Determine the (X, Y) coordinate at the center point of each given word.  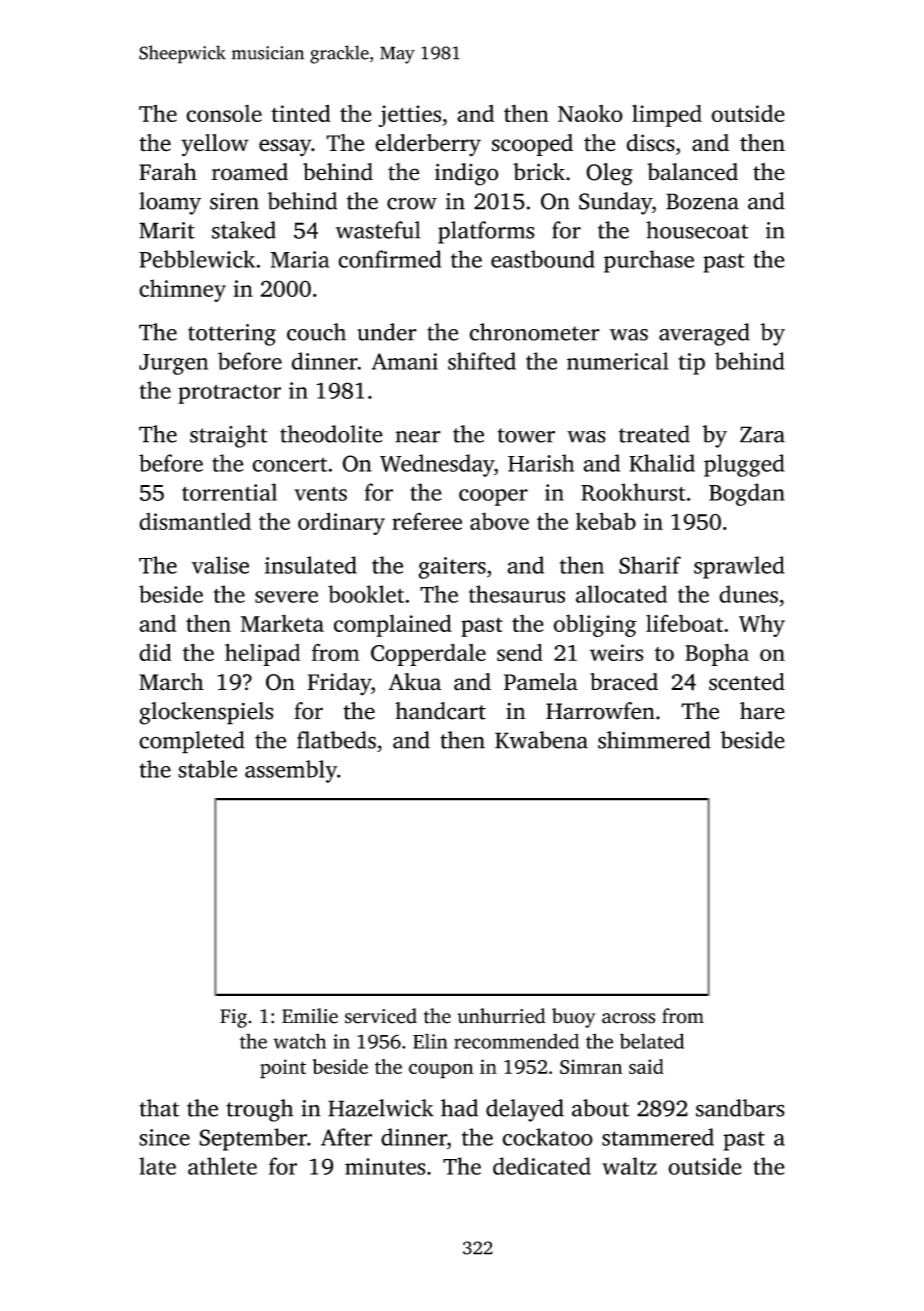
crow (412, 203)
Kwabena (541, 740)
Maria (300, 259)
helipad (262, 654)
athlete (222, 1166)
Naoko (590, 113)
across (628, 1018)
